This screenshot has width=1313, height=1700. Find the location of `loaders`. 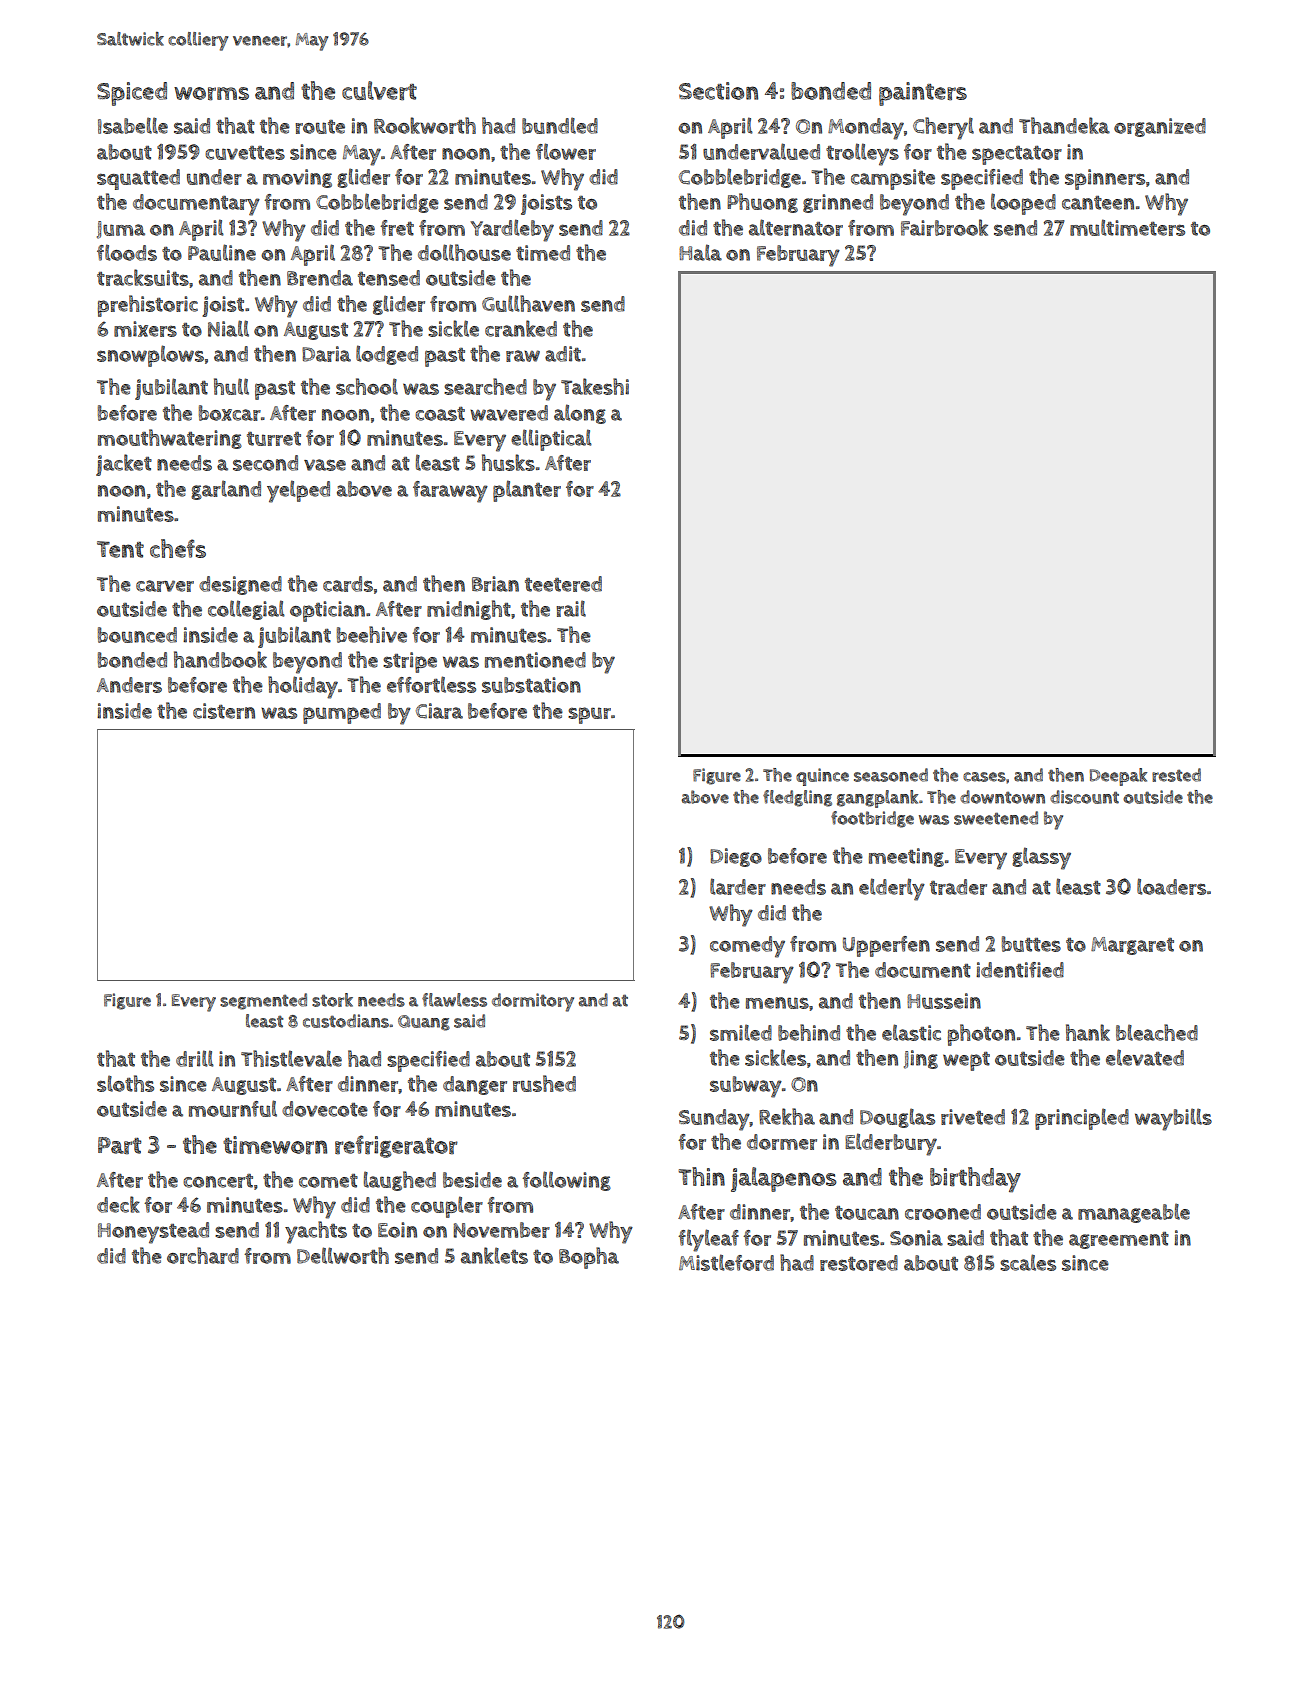

loaders is located at coordinates (1171, 886).
